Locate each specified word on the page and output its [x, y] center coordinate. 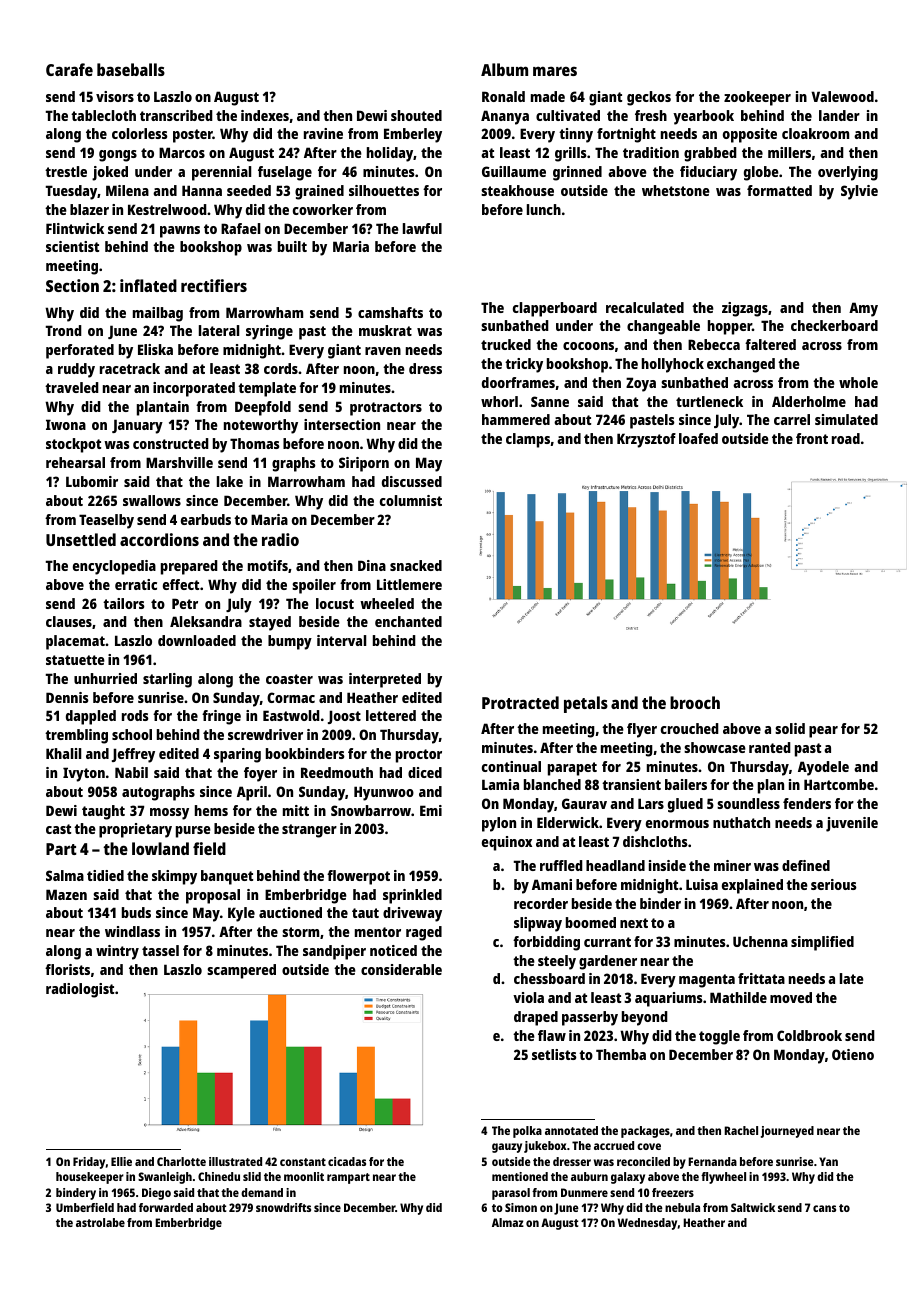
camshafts [390, 312]
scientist [72, 246]
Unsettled [81, 539]
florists [67, 969]
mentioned [520, 1176]
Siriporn [364, 464]
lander [839, 115]
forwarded [166, 1207]
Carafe [69, 69]
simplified [822, 943]
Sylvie [859, 192]
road [846, 438]
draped [536, 1018]
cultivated [568, 115]
